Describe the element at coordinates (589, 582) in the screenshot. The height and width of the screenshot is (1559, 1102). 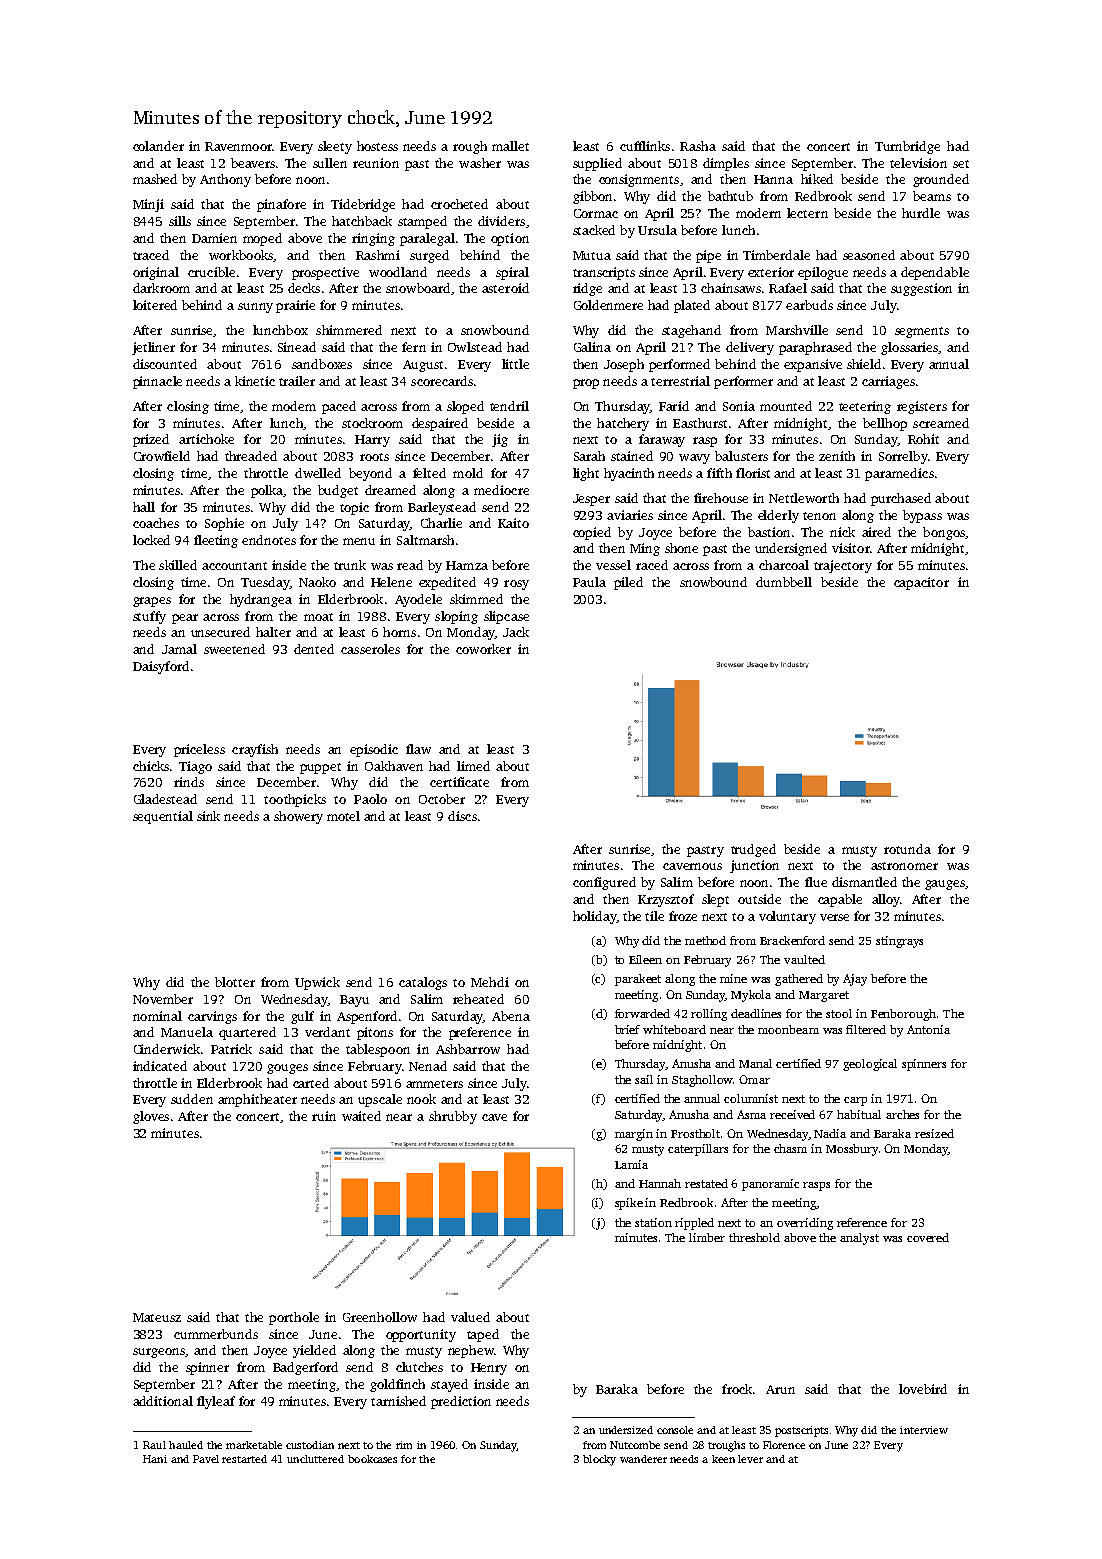
I see `Paula` at that location.
